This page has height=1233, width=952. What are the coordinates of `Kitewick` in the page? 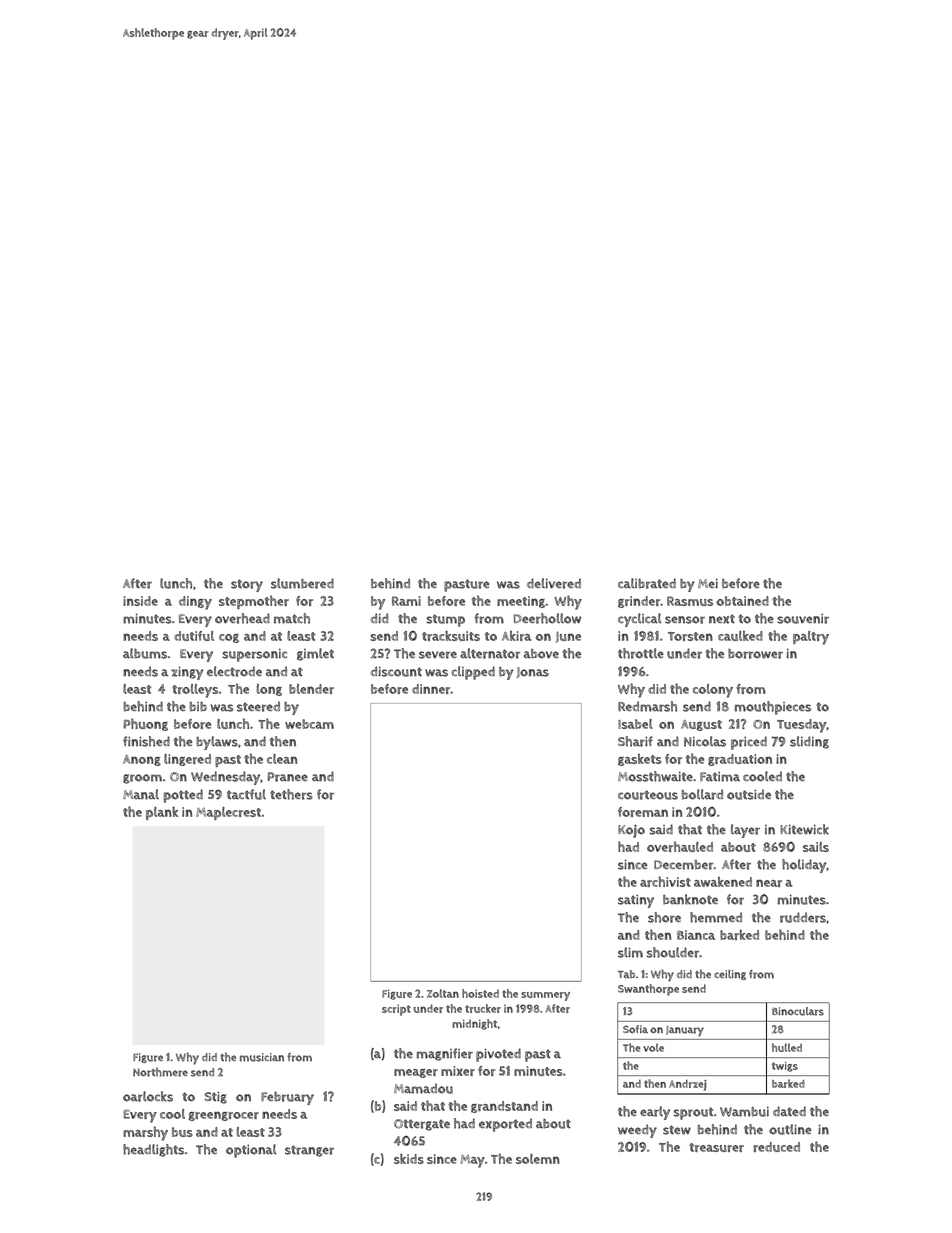 It's located at (804, 829).
